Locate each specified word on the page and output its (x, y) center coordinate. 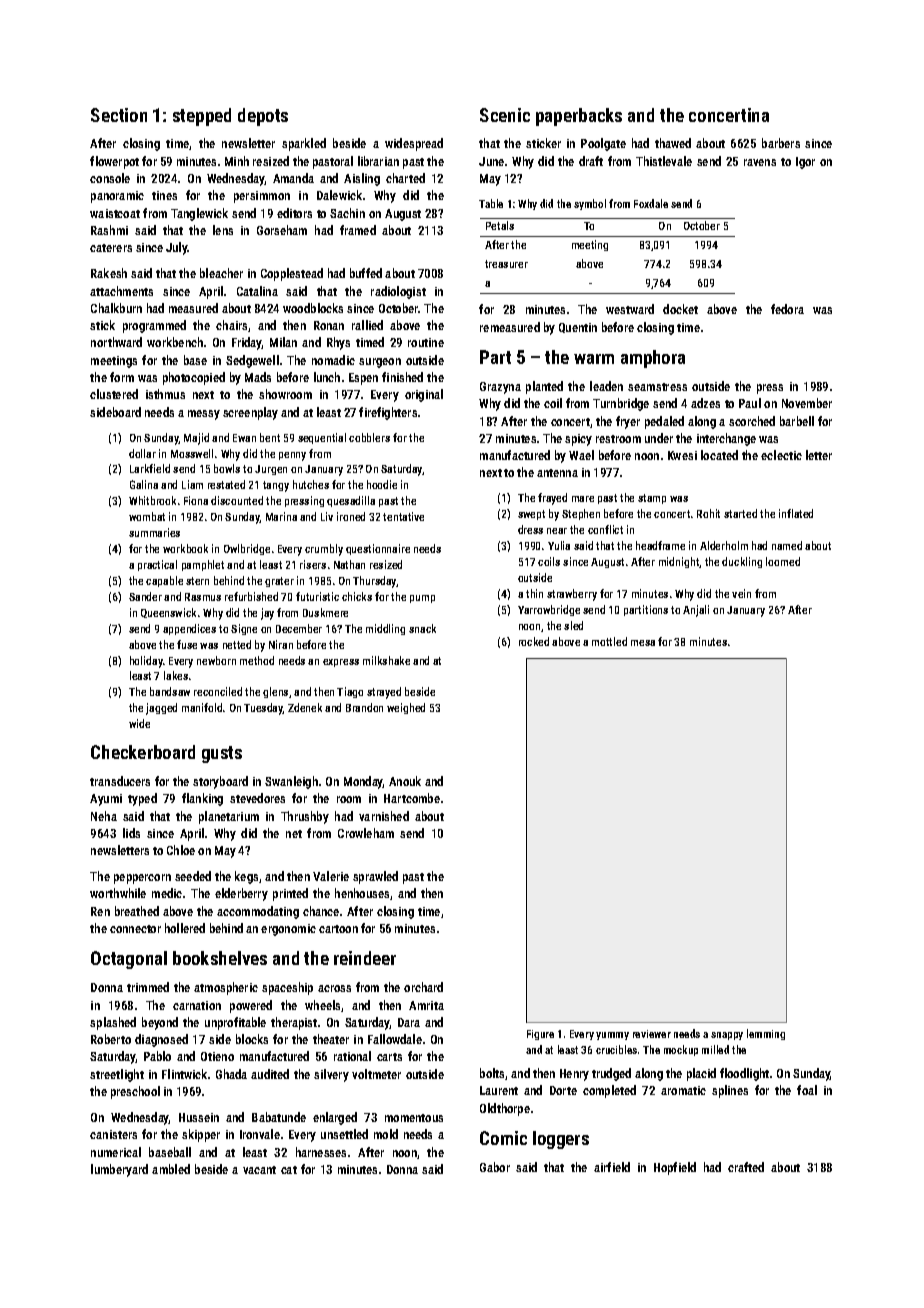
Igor (805, 163)
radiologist (398, 292)
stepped (202, 117)
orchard (423, 987)
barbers (781, 143)
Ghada (231, 1074)
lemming (766, 1034)
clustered (114, 394)
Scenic (505, 115)
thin (534, 593)
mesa (643, 643)
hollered (185, 928)
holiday (146, 662)
